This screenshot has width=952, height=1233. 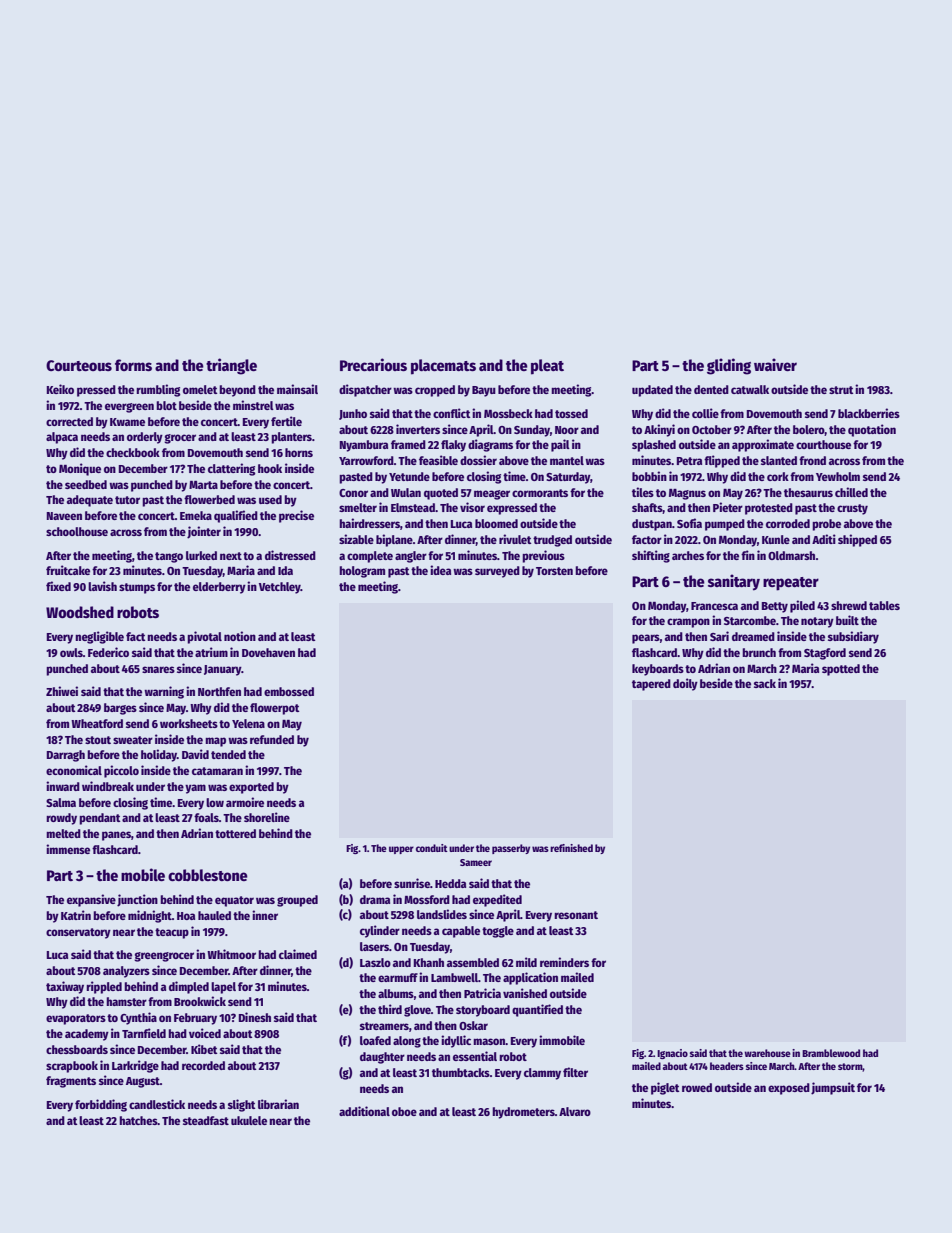 What do you see at coordinates (274, 709) in the screenshot?
I see `flowerpot` at bounding box center [274, 709].
